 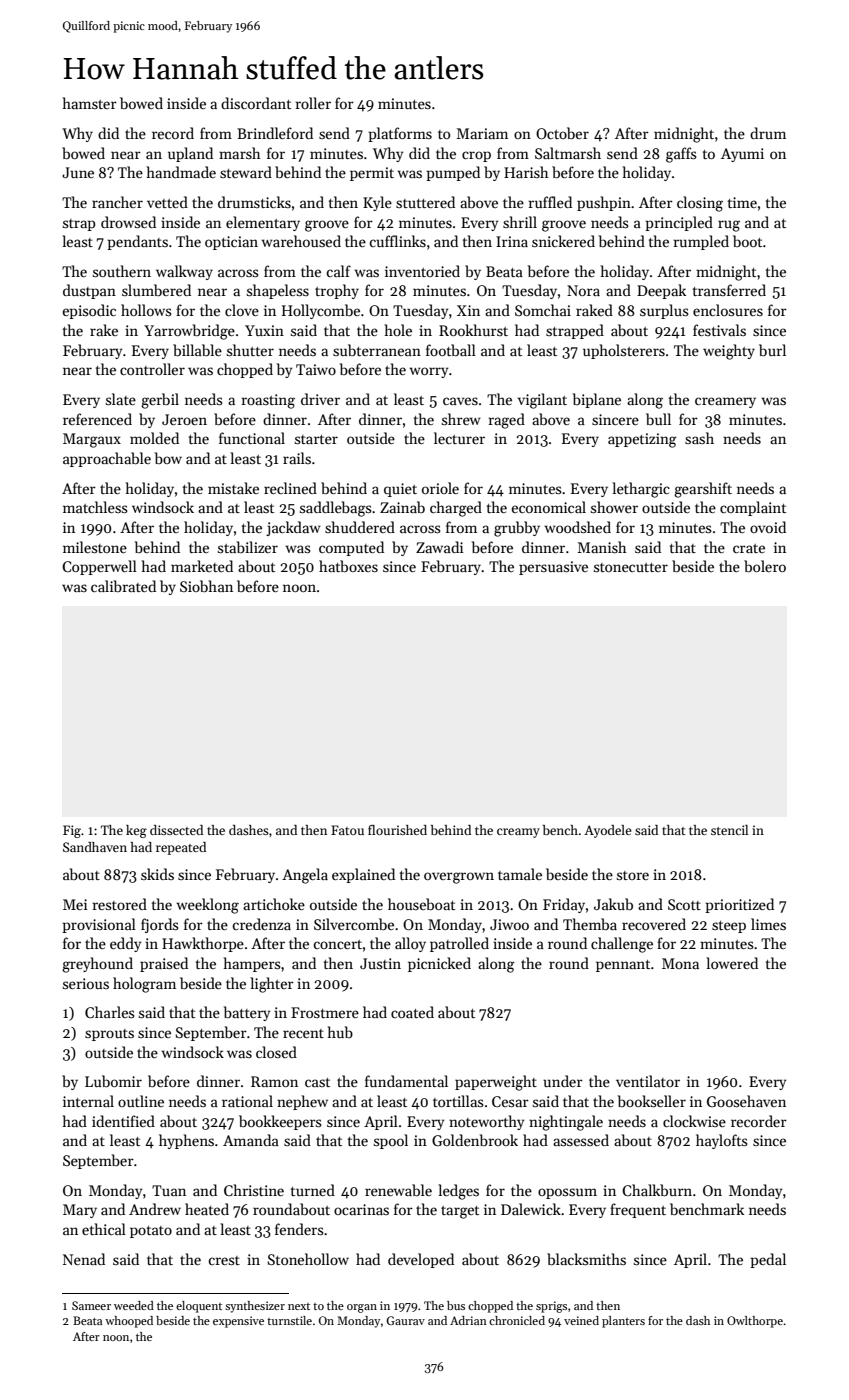 I want to click on walkway, so click(x=184, y=272).
